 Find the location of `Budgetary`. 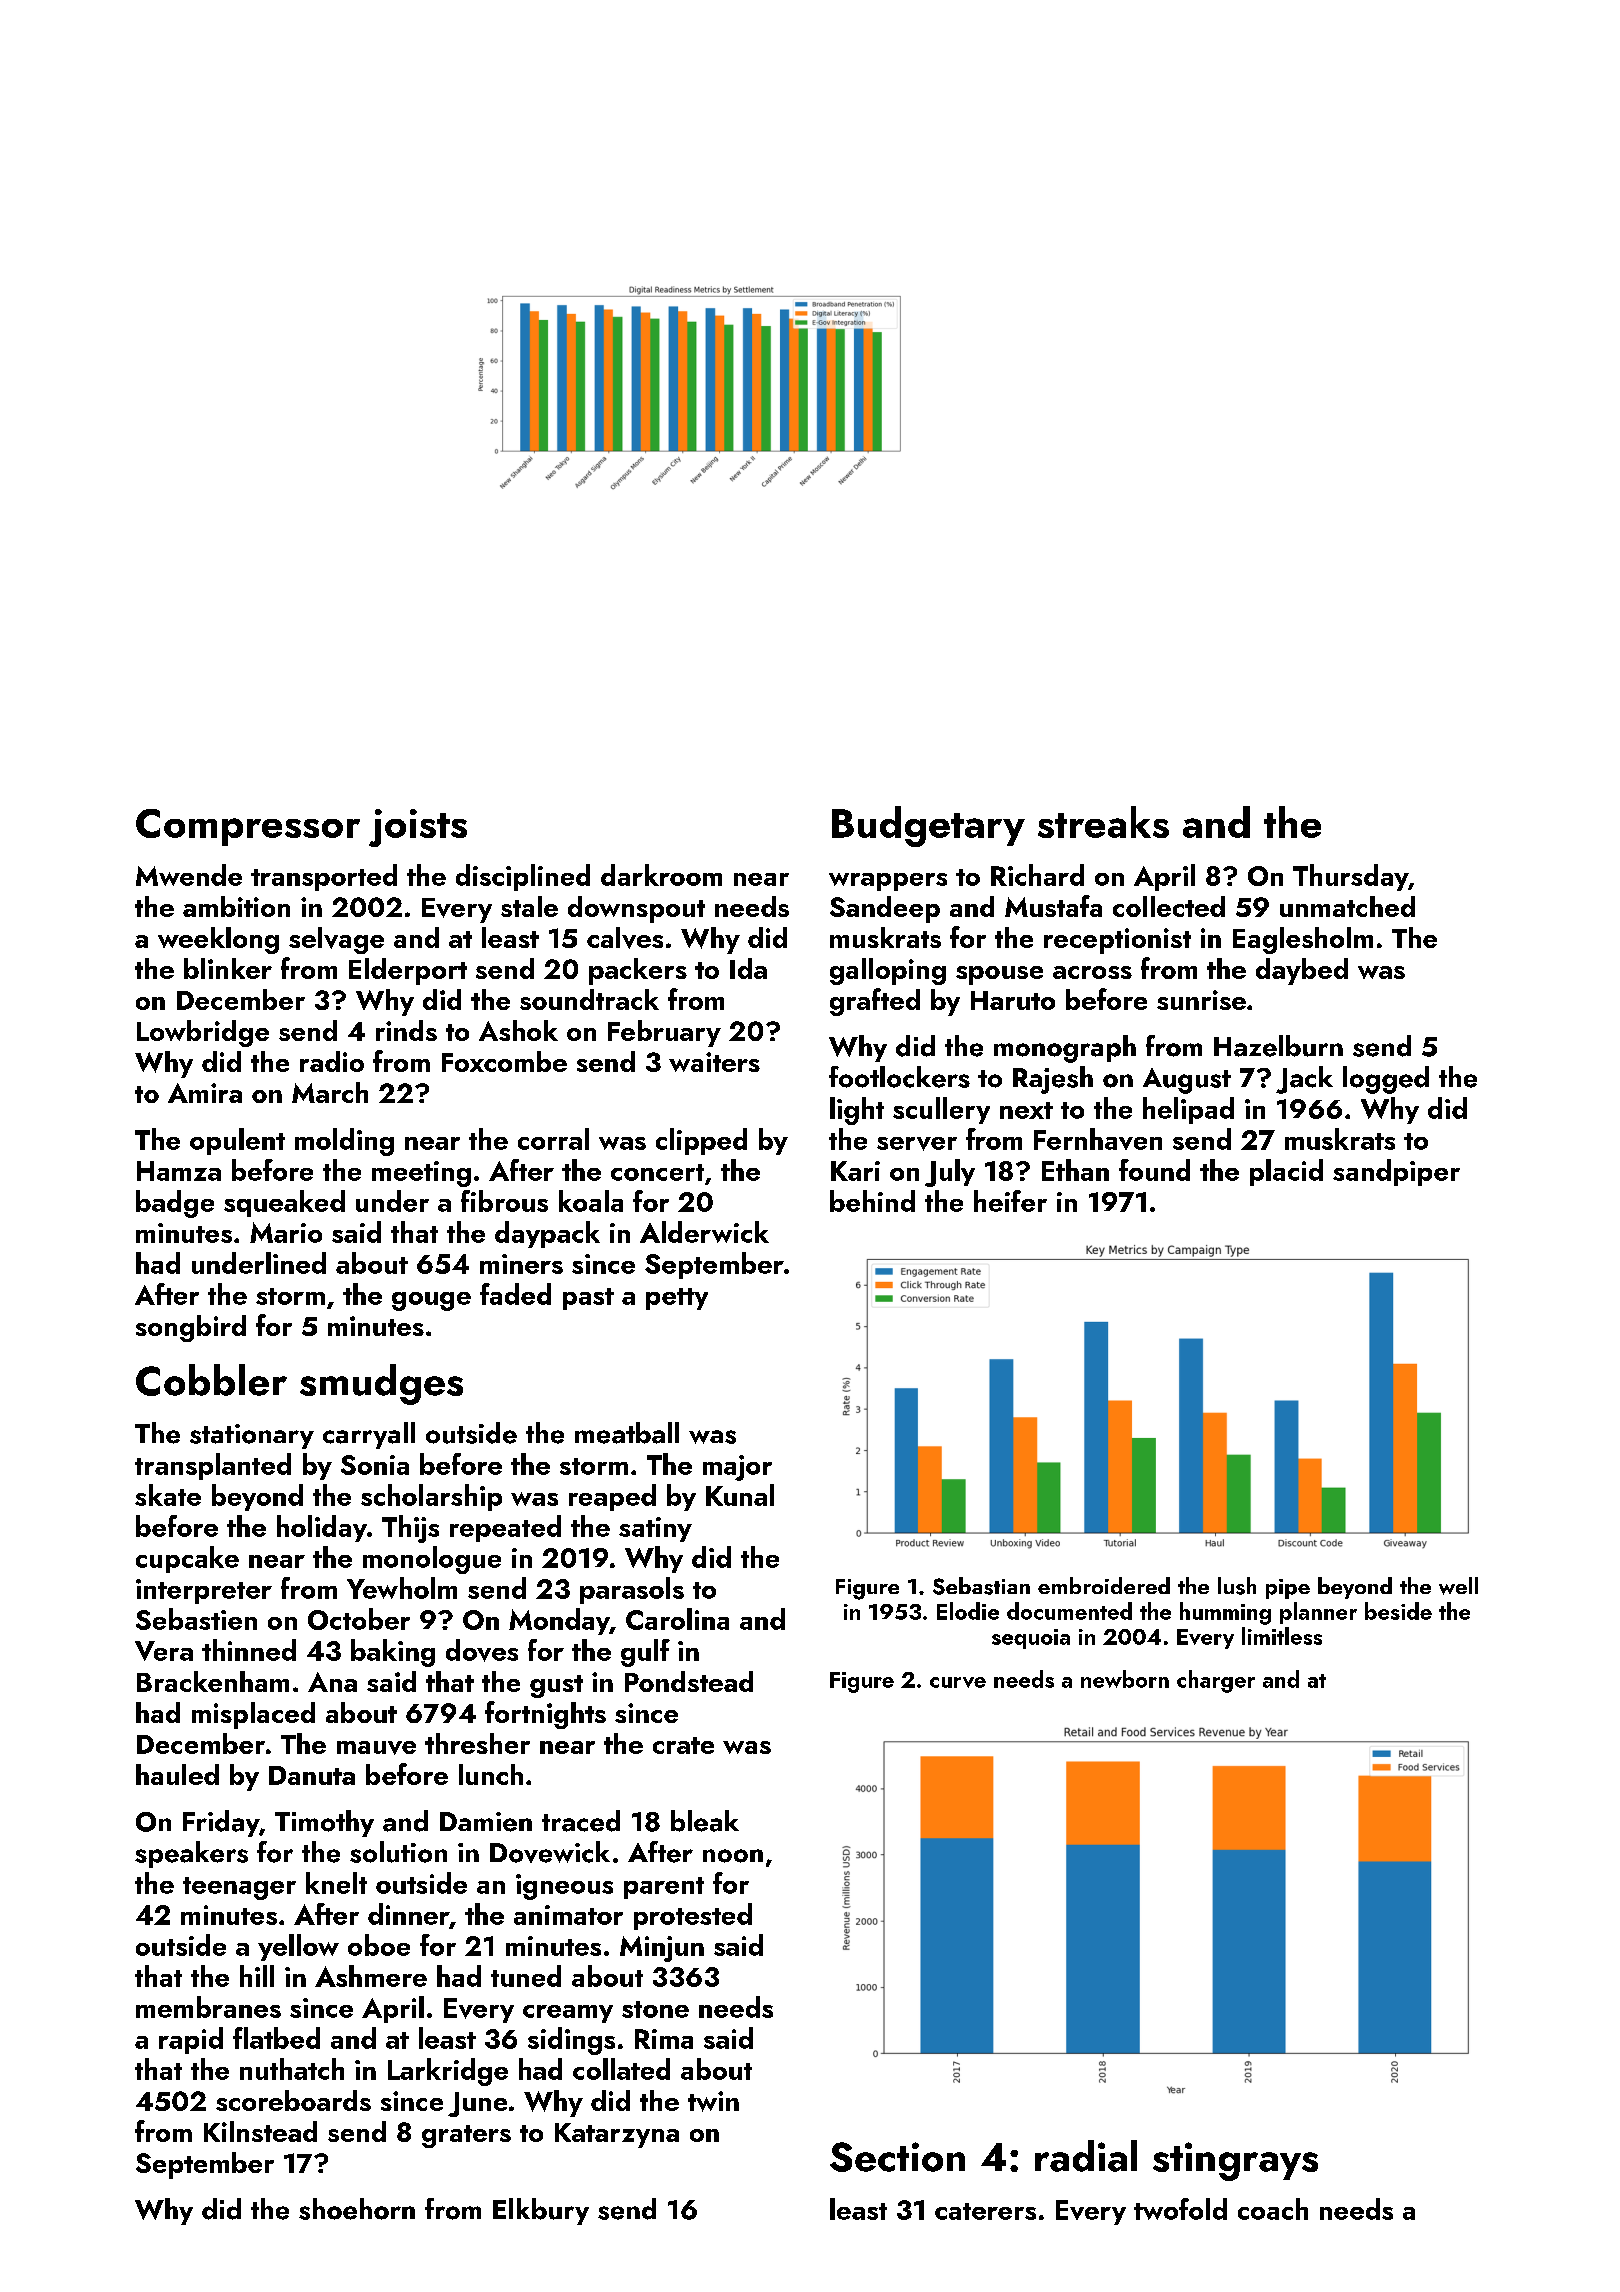

Budgetary is located at coordinates (928, 826).
